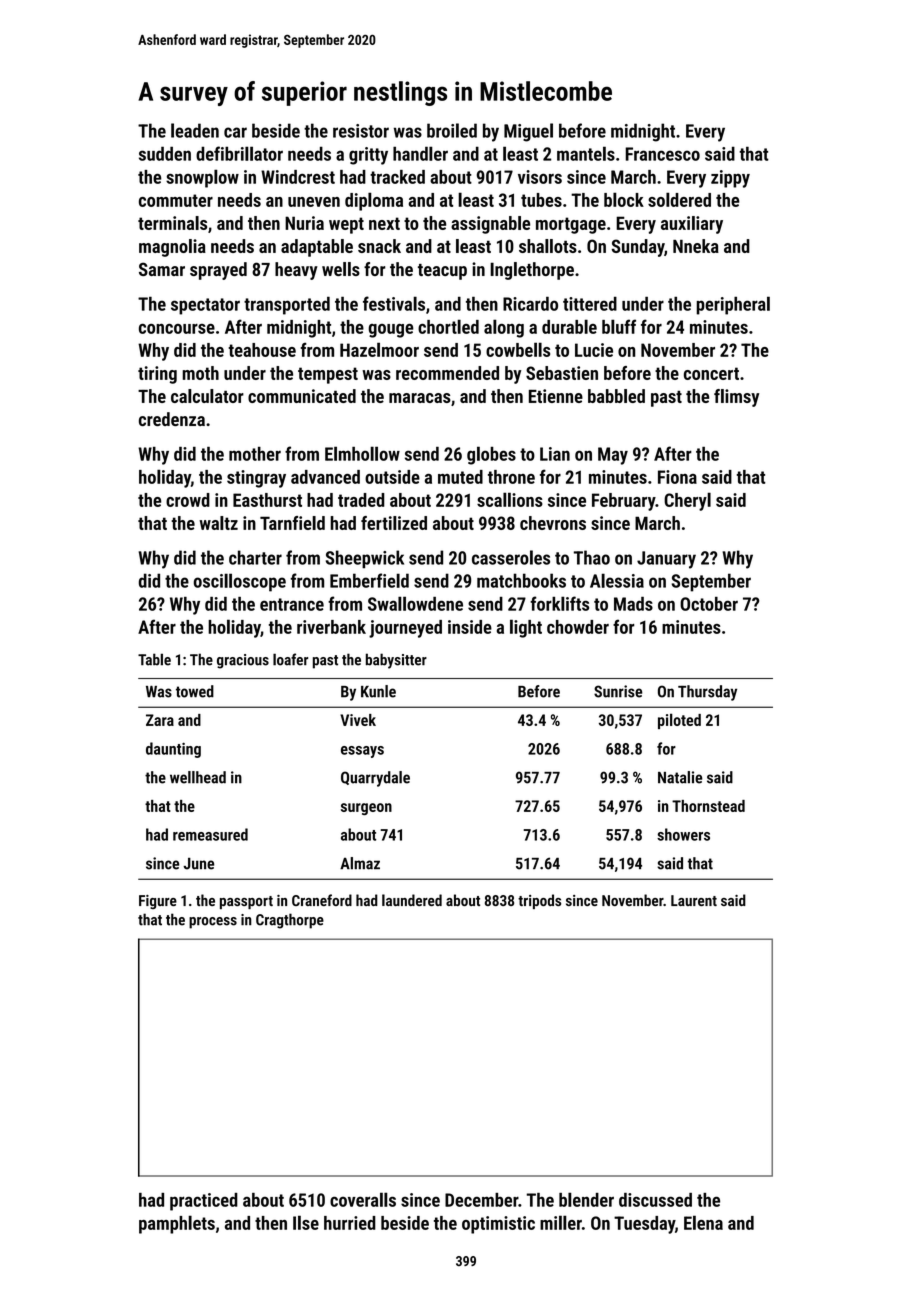  Describe the element at coordinates (198, 777) in the page. I see `wellhead` at that location.
